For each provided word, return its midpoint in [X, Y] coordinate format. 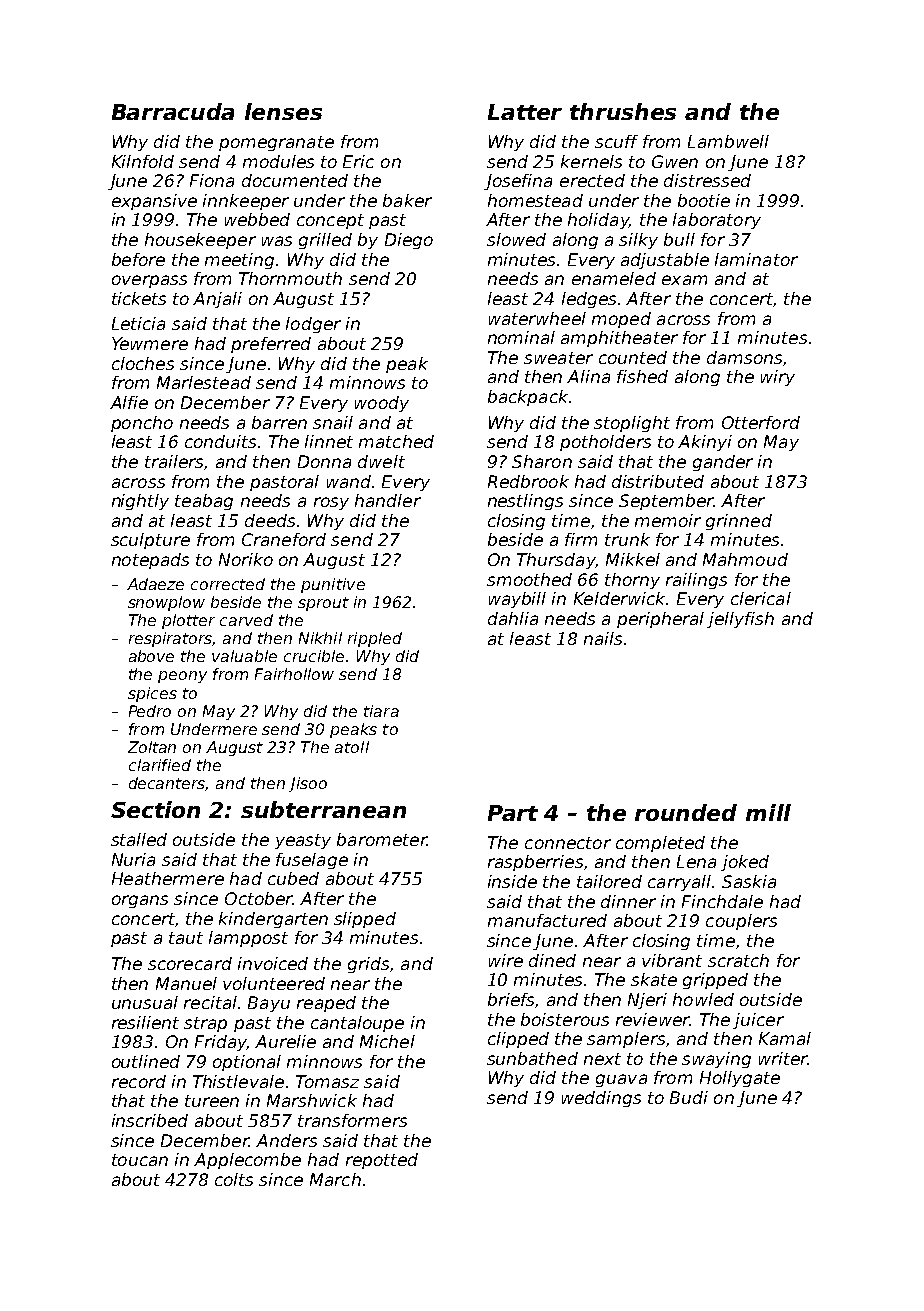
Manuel [186, 983]
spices [152, 694]
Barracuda [173, 111]
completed [660, 844]
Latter [525, 112]
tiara [381, 711]
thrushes [623, 111]
